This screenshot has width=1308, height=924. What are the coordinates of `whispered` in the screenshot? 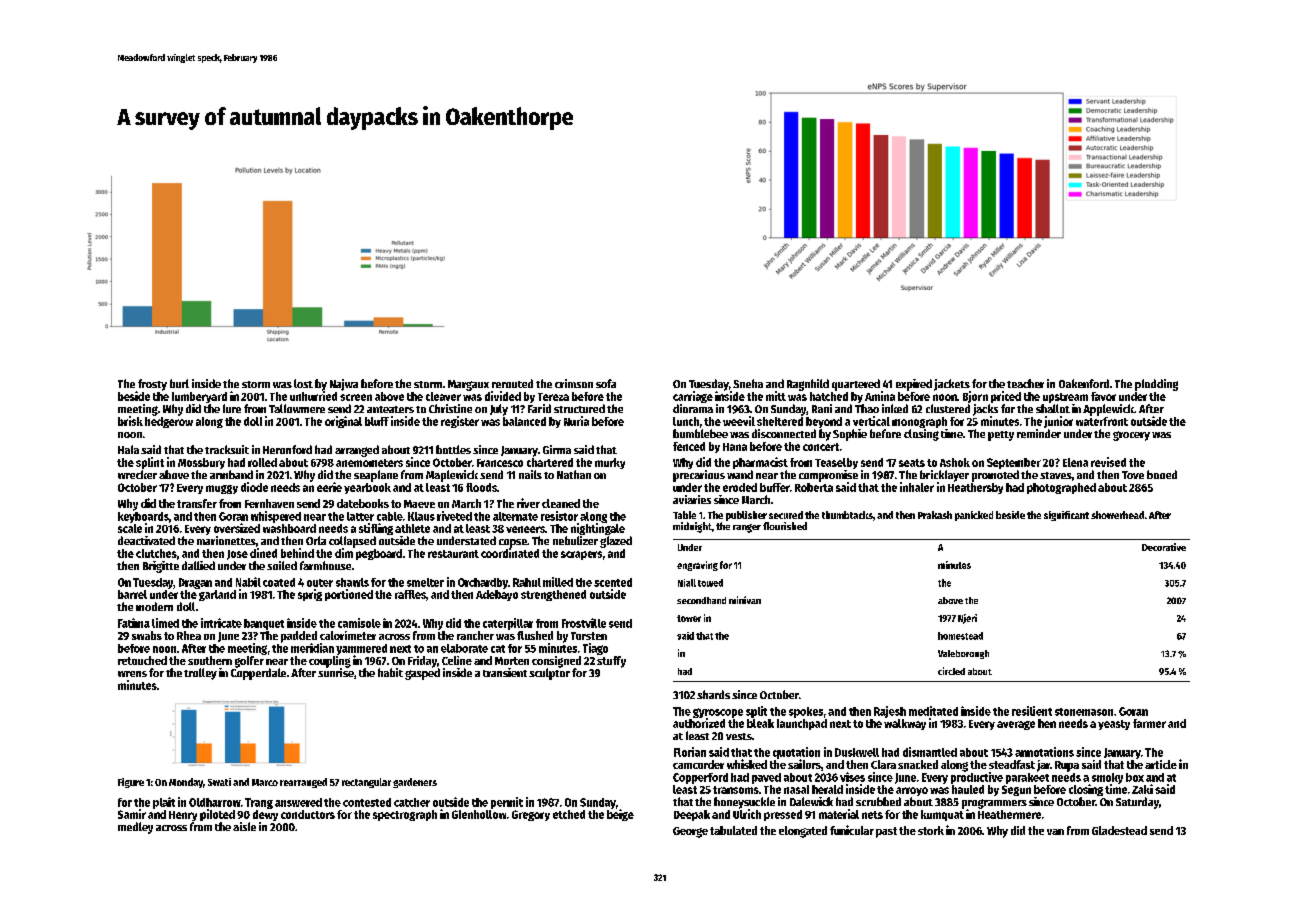 It's located at (276, 517).
